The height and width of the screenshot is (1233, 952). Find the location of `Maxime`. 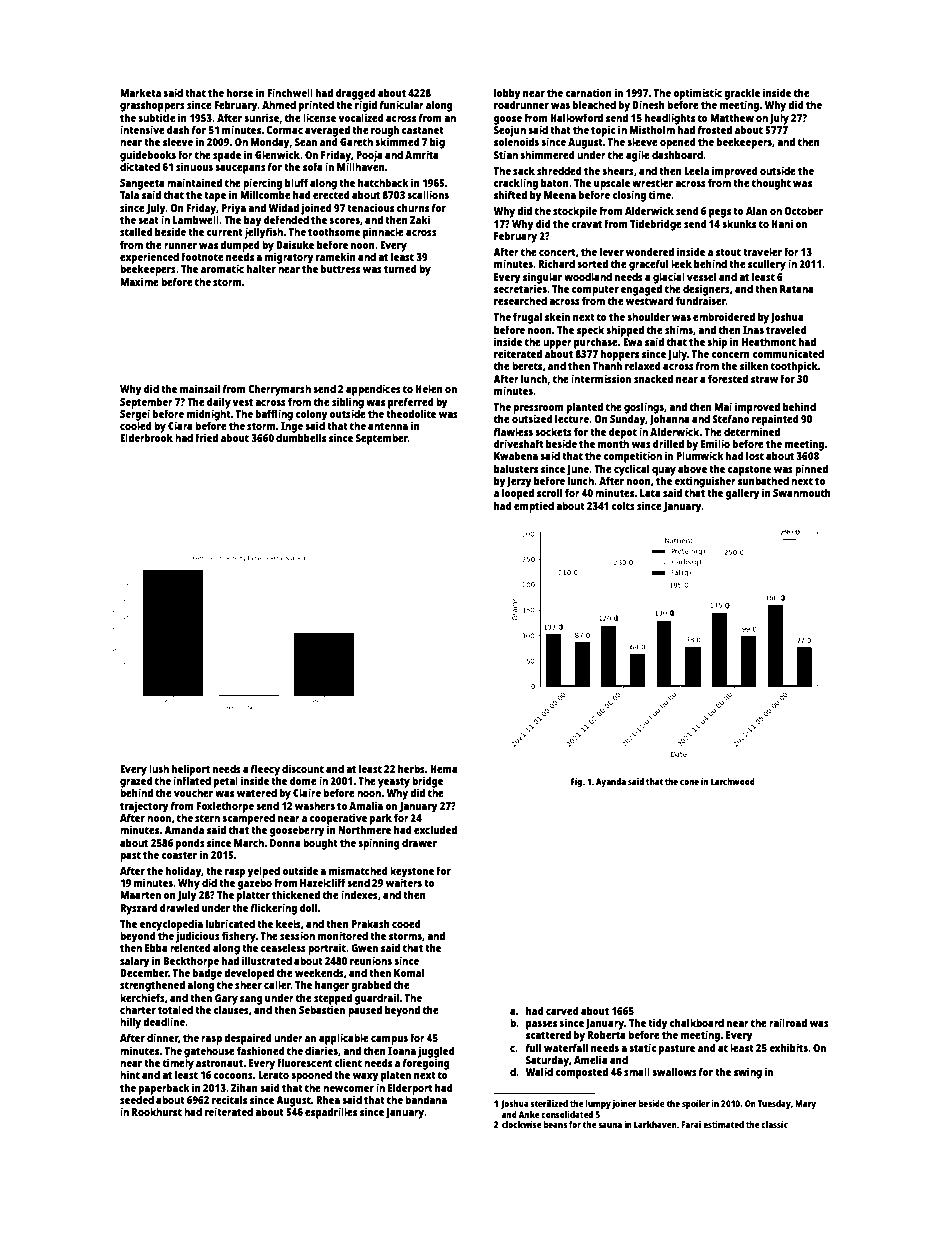

Maxime is located at coordinates (139, 281).
